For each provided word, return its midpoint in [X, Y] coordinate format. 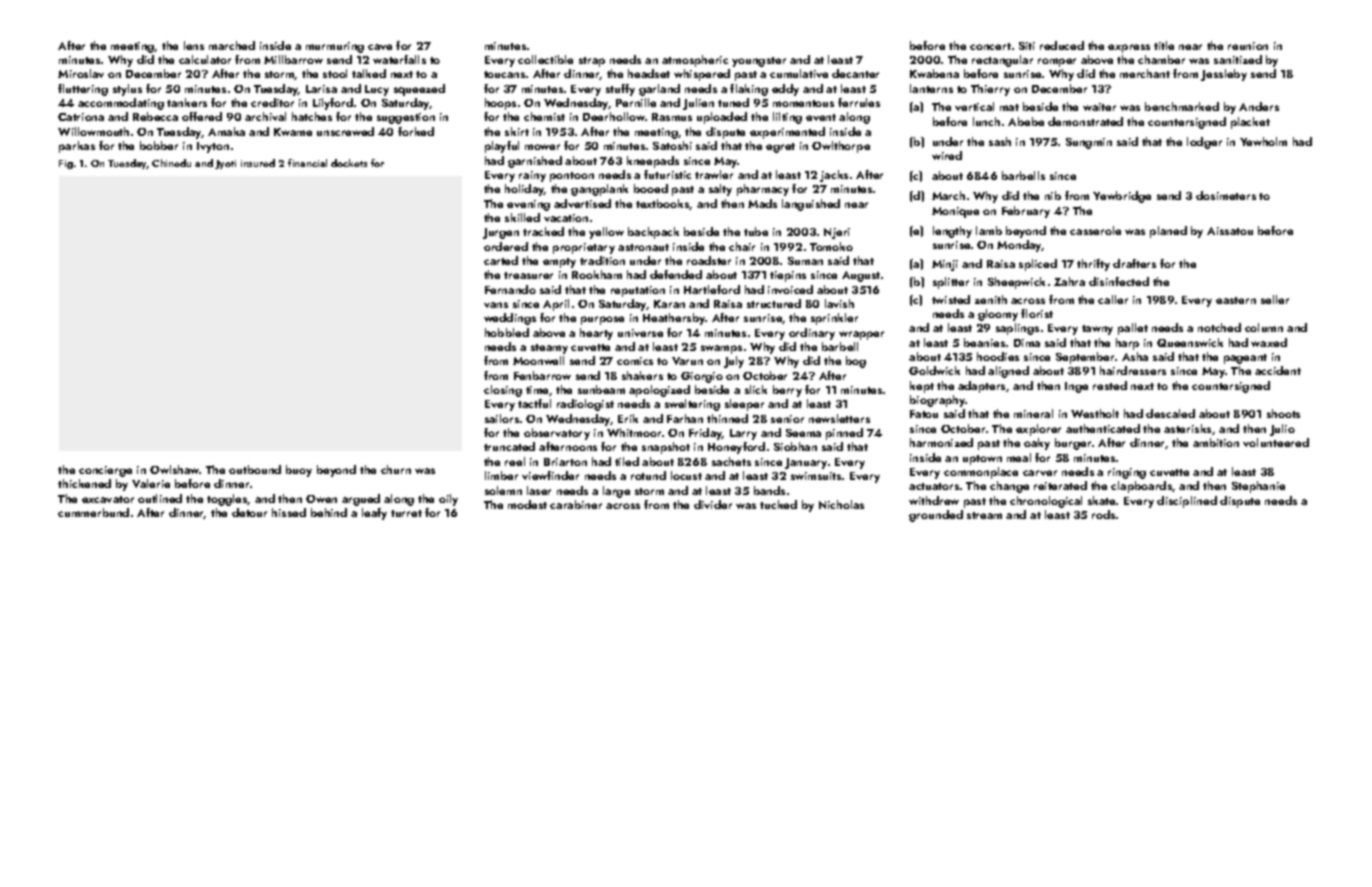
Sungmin [1089, 143]
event [821, 117]
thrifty [1093, 265]
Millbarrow [293, 59]
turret [406, 513]
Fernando [510, 289]
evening [528, 205]
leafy [374, 514]
